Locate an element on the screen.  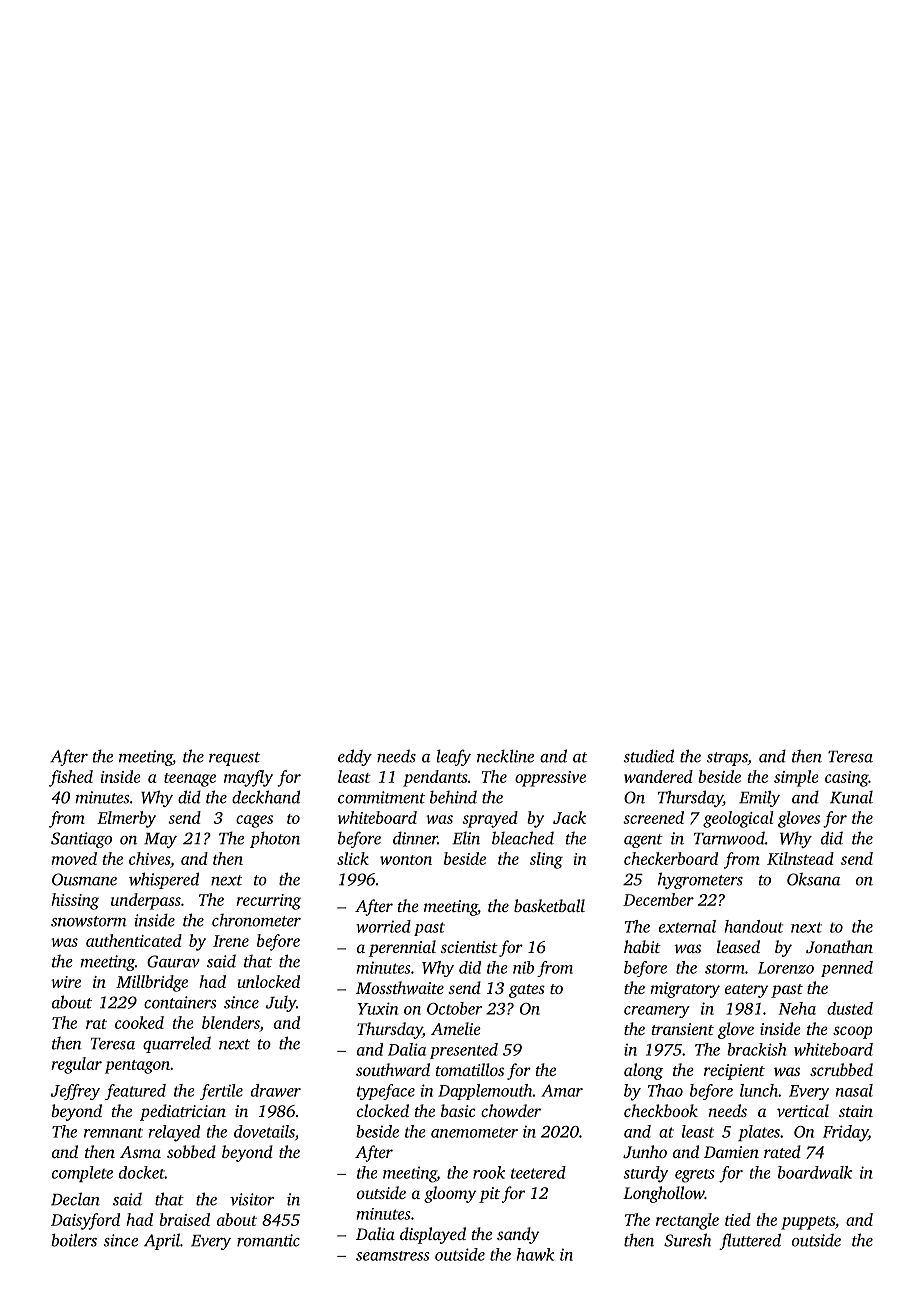
leased is located at coordinates (738, 946).
